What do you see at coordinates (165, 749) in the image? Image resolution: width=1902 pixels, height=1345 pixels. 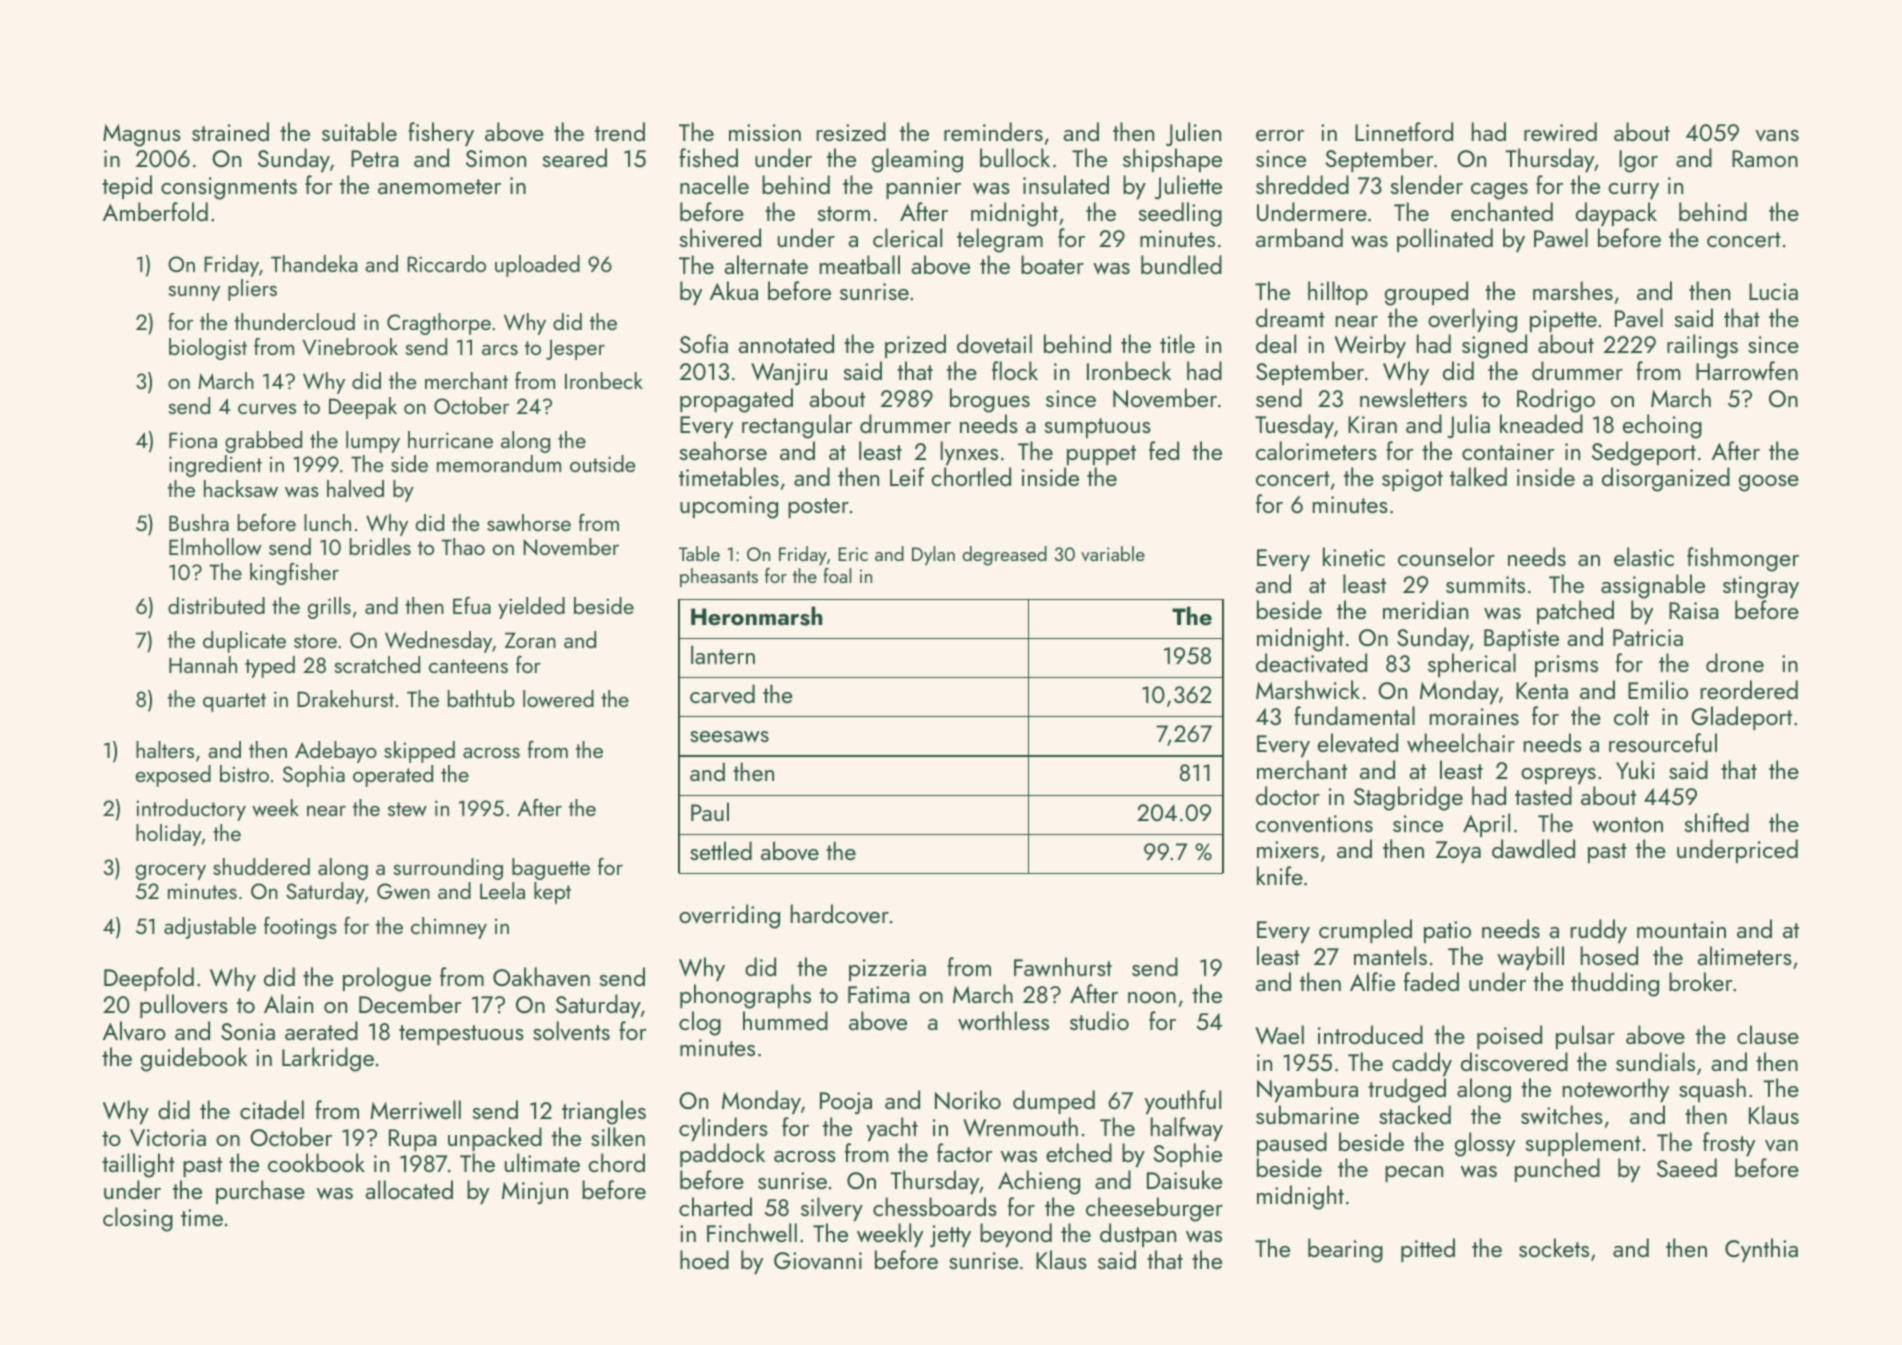 I see `halters` at bounding box center [165, 749].
